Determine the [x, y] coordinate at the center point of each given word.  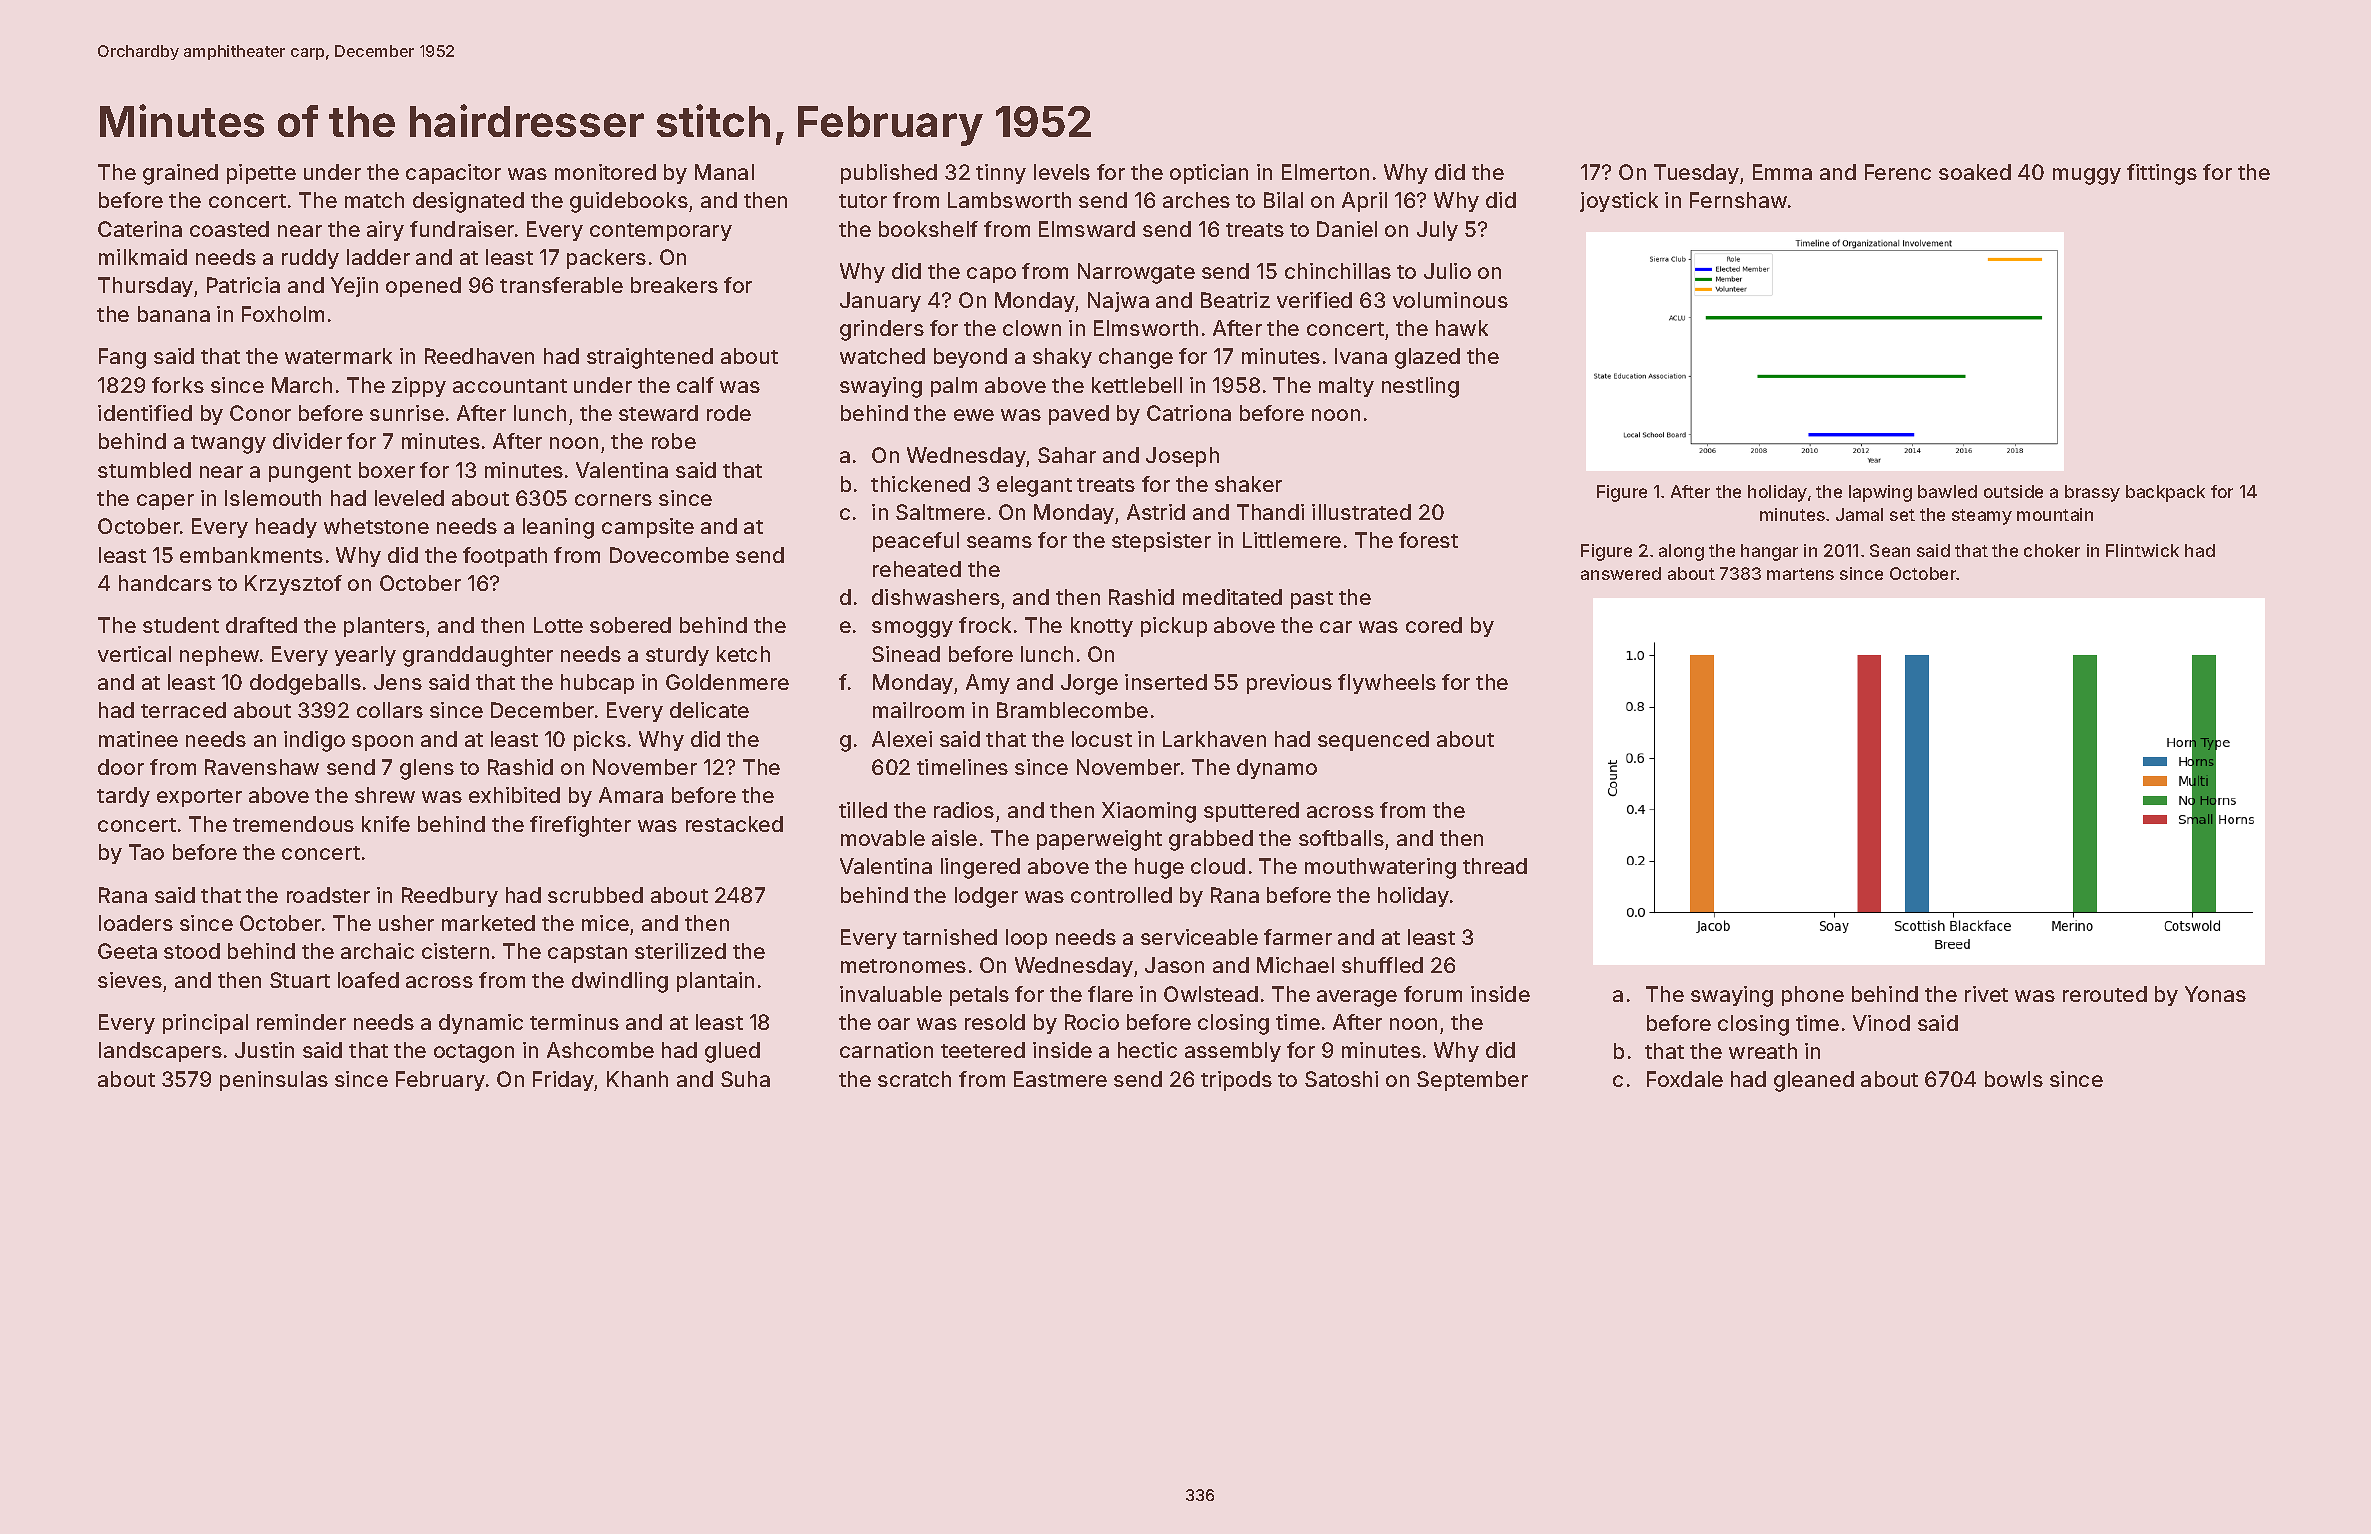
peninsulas [274, 1081]
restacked [734, 824]
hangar [1769, 552]
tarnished [950, 937]
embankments [251, 555]
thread [1495, 866]
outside [2013, 491]
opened [423, 287]
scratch [914, 1079]
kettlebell [1137, 385]
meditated [1232, 597]
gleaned [1814, 1081]
